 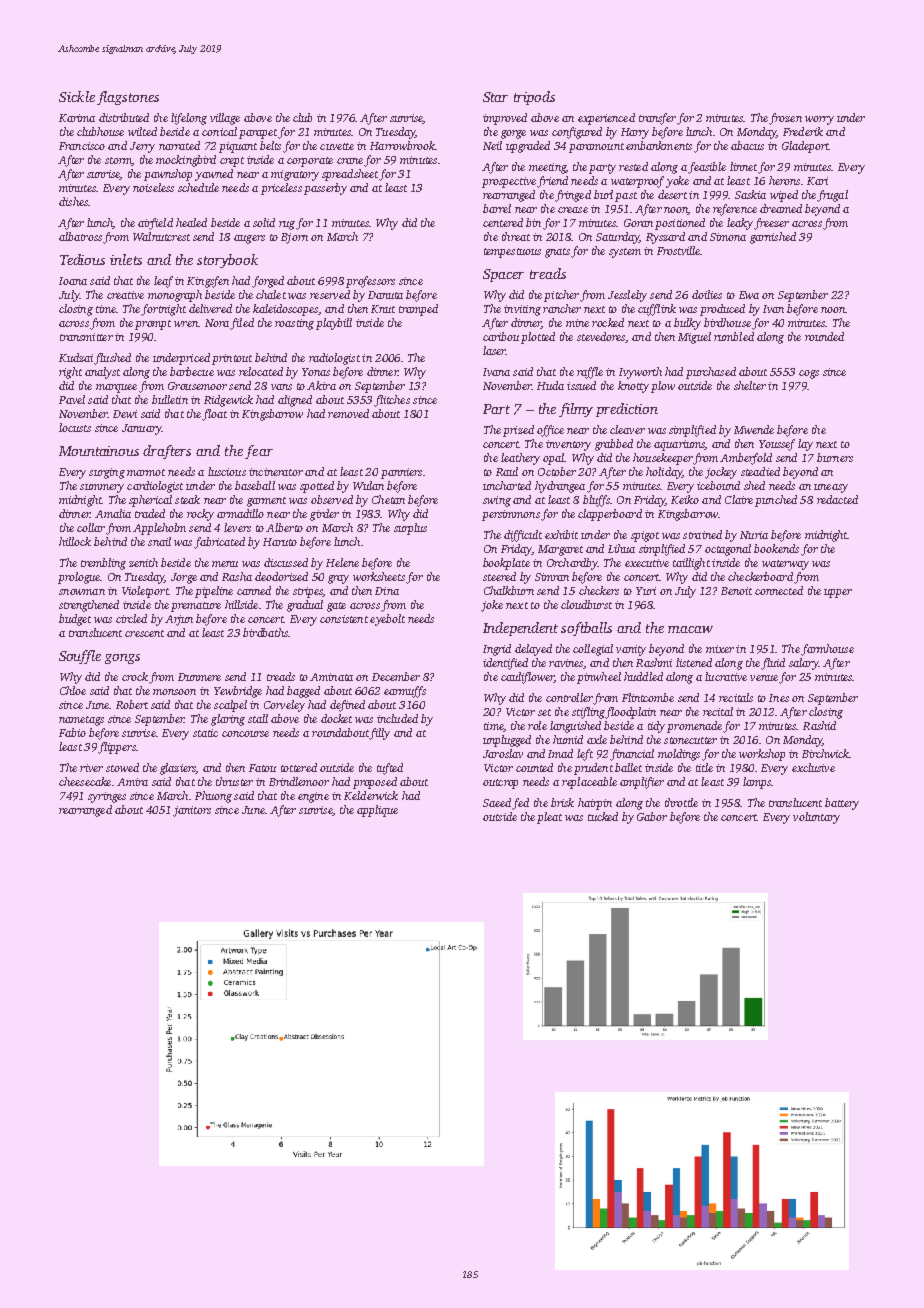 I want to click on prized, so click(x=518, y=431).
